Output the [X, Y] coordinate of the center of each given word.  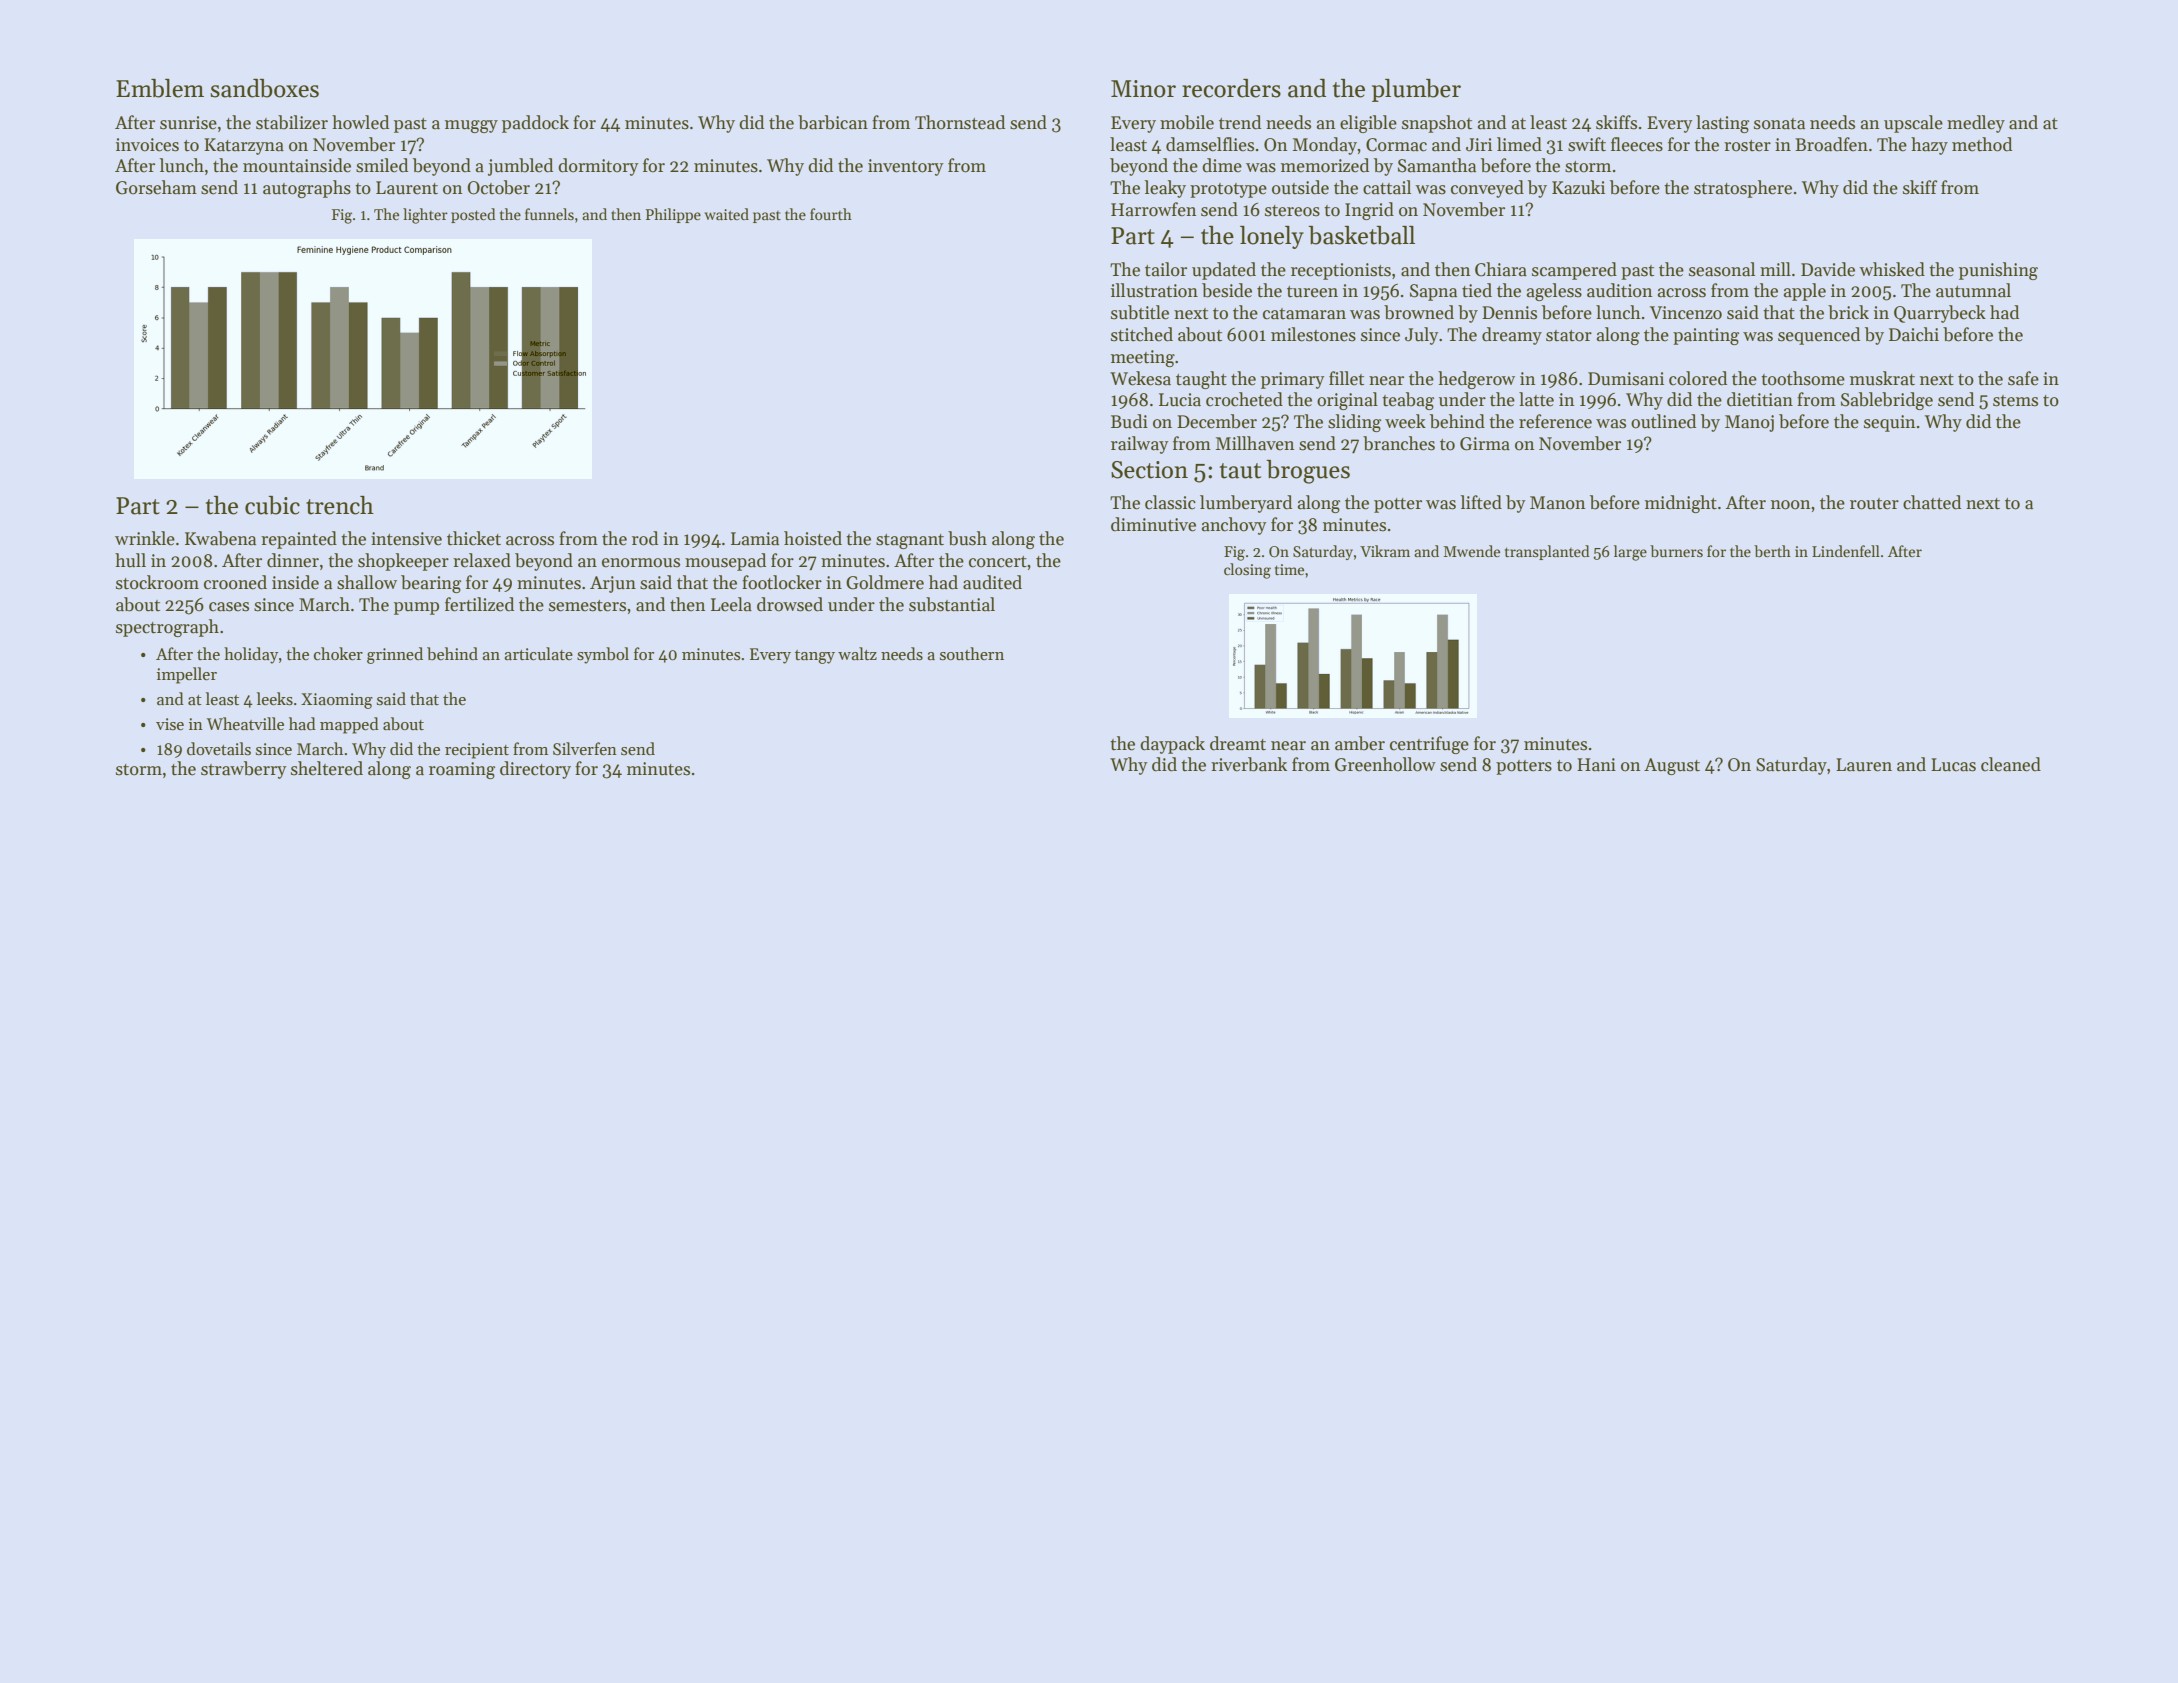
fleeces [1637, 144]
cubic [272, 505]
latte [1536, 399]
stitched [1142, 334]
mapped [349, 725]
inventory [906, 167]
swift [1587, 144]
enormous [641, 563]
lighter [425, 216]
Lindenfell [1846, 551]
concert [998, 562]
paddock [535, 124]
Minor [1143, 89]
